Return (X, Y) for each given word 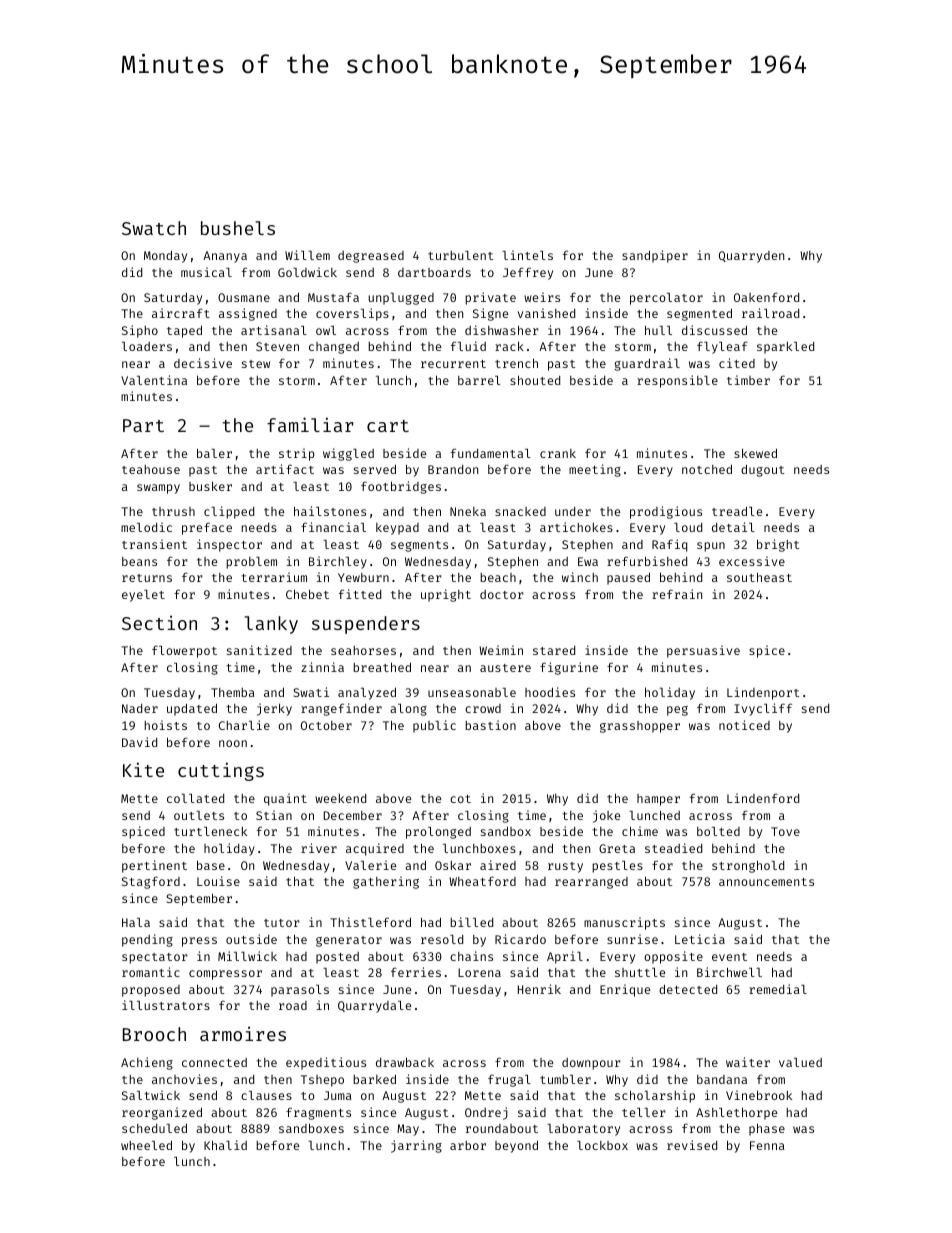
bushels (238, 228)
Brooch (154, 1034)
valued (800, 1062)
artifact (285, 469)
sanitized (259, 650)
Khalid (225, 1145)
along (408, 710)
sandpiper (655, 256)
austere (505, 668)
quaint (285, 799)
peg (677, 711)
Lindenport (763, 693)
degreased (371, 257)
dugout (762, 470)
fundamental (490, 453)
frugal (509, 1080)
